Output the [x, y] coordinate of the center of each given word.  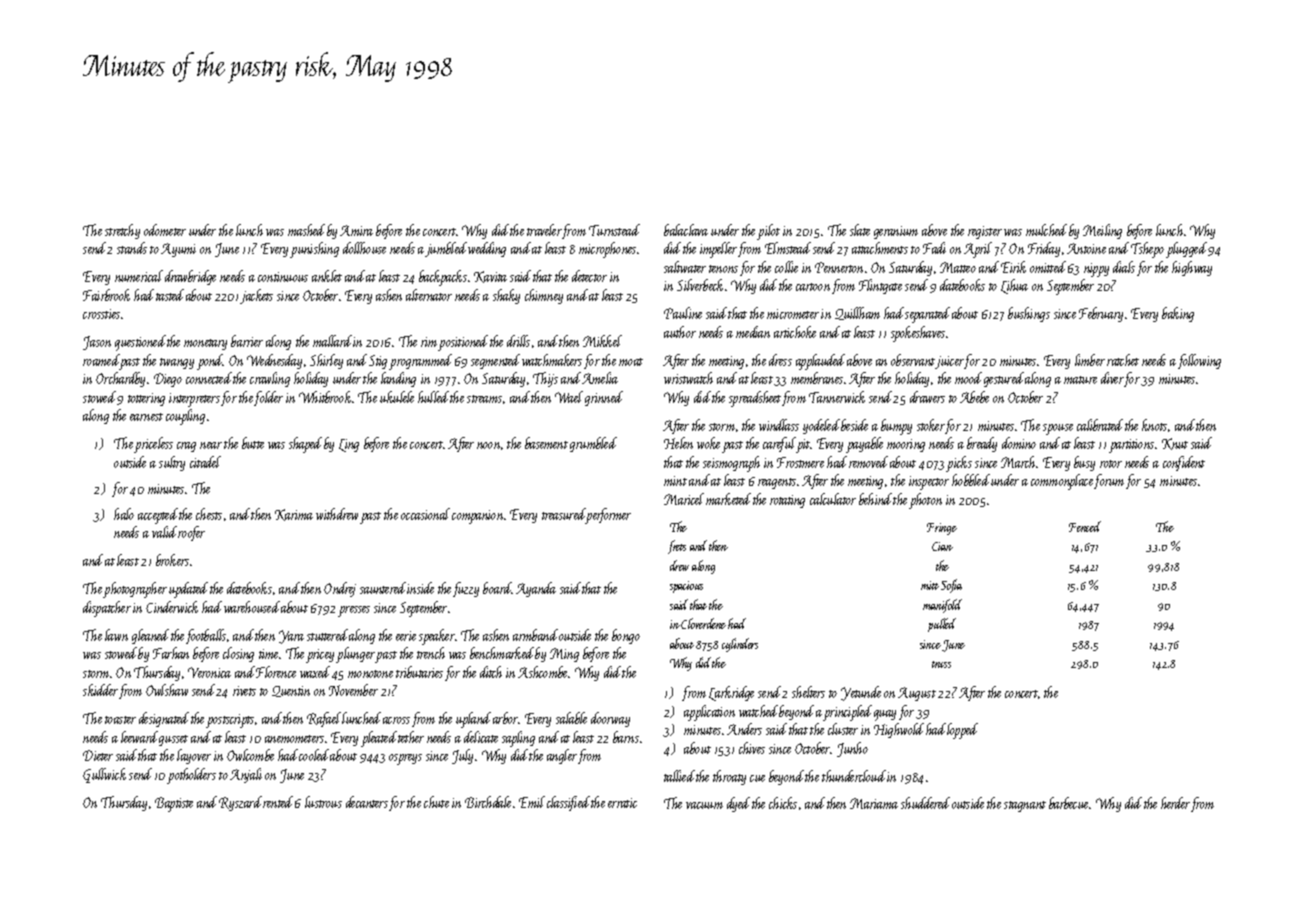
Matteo [958, 267]
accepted [158, 516]
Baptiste [174, 804]
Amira [356, 230]
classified [568, 803]
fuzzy [466, 589]
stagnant [1025, 806]
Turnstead [614, 230]
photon [925, 501]
